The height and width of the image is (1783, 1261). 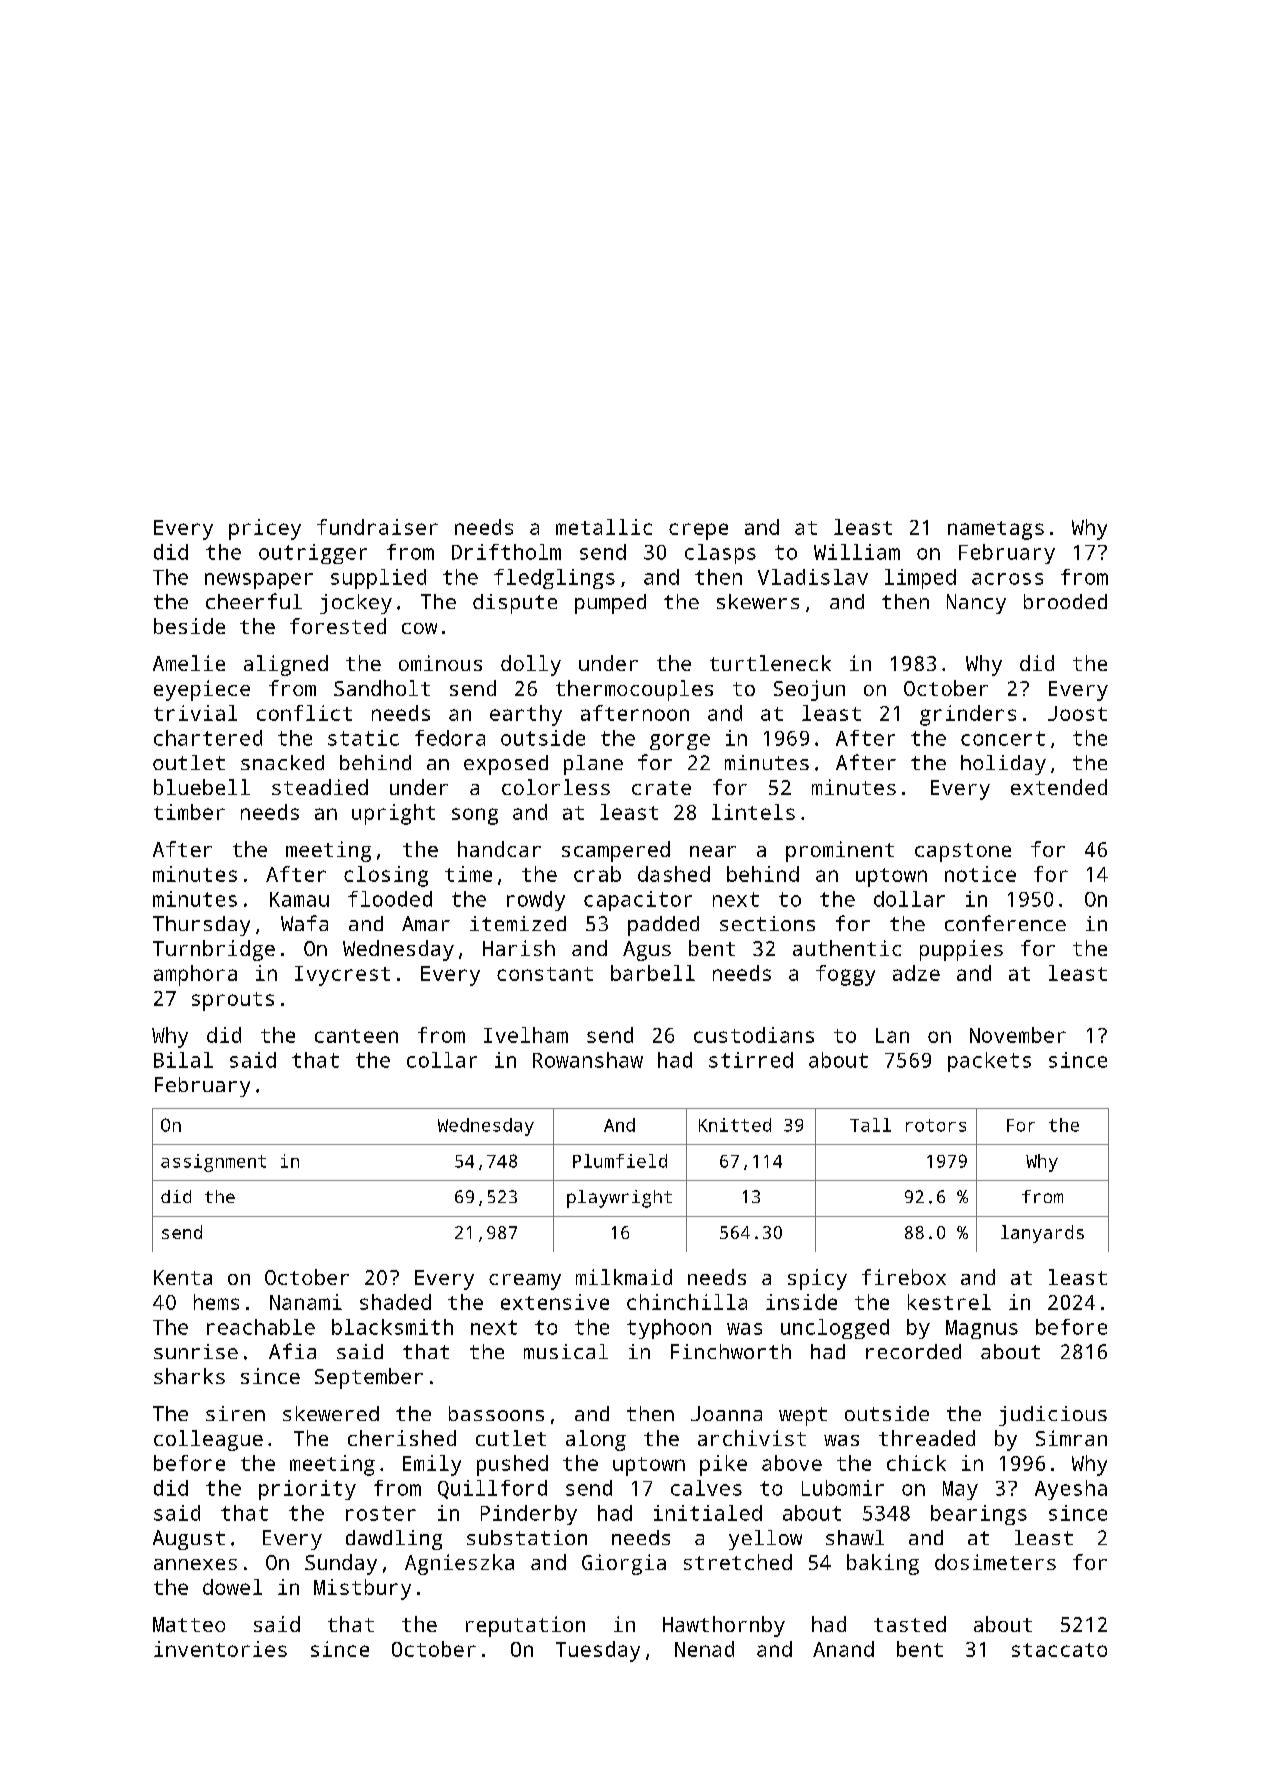 What do you see at coordinates (213, 1163) in the image?
I see `assignment` at bounding box center [213, 1163].
